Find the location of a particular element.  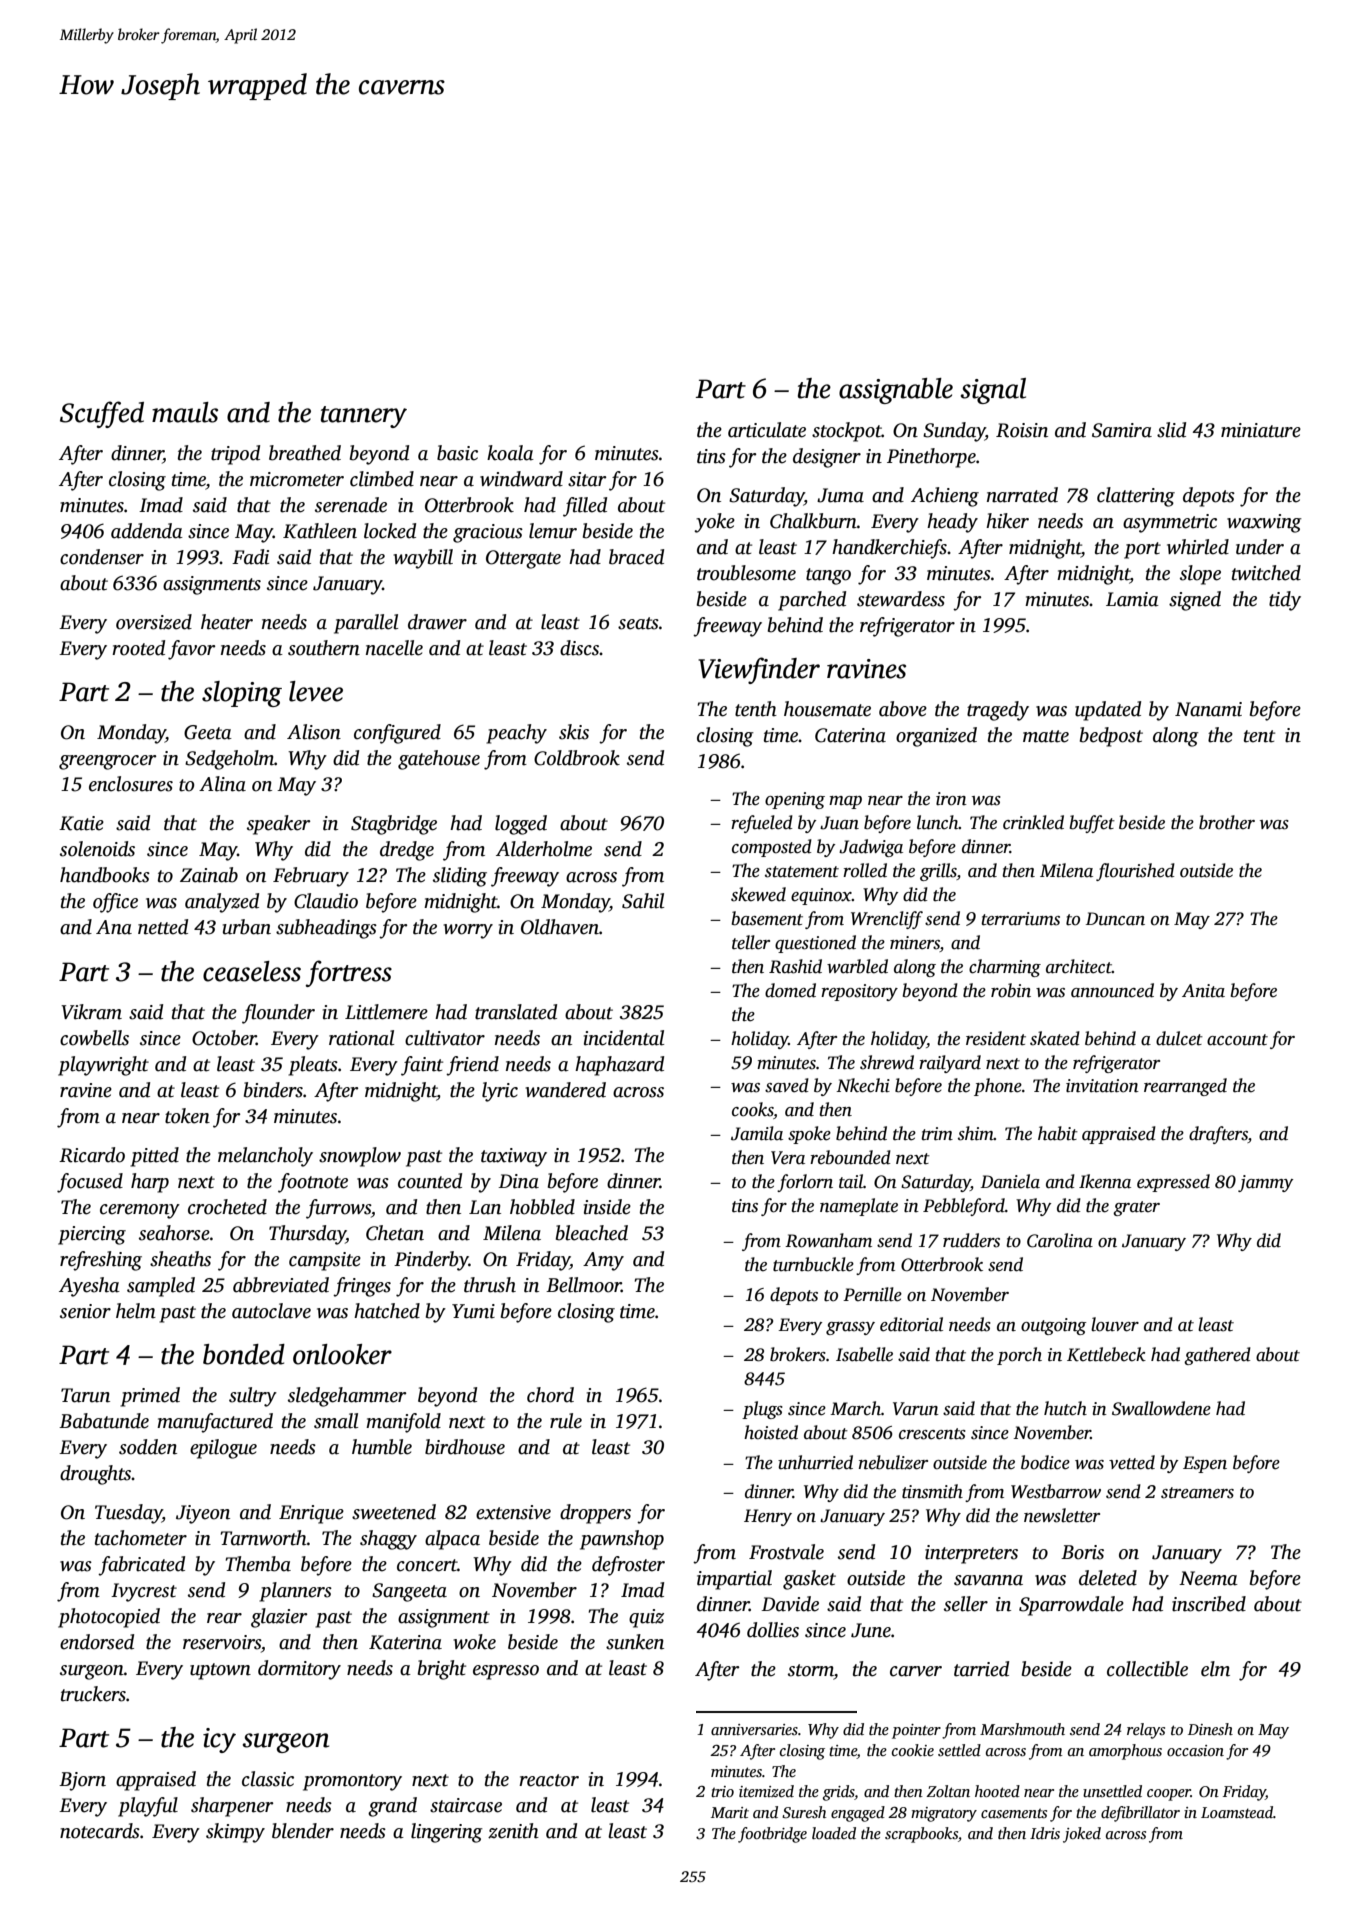

jammy is located at coordinates (1265, 1183).
